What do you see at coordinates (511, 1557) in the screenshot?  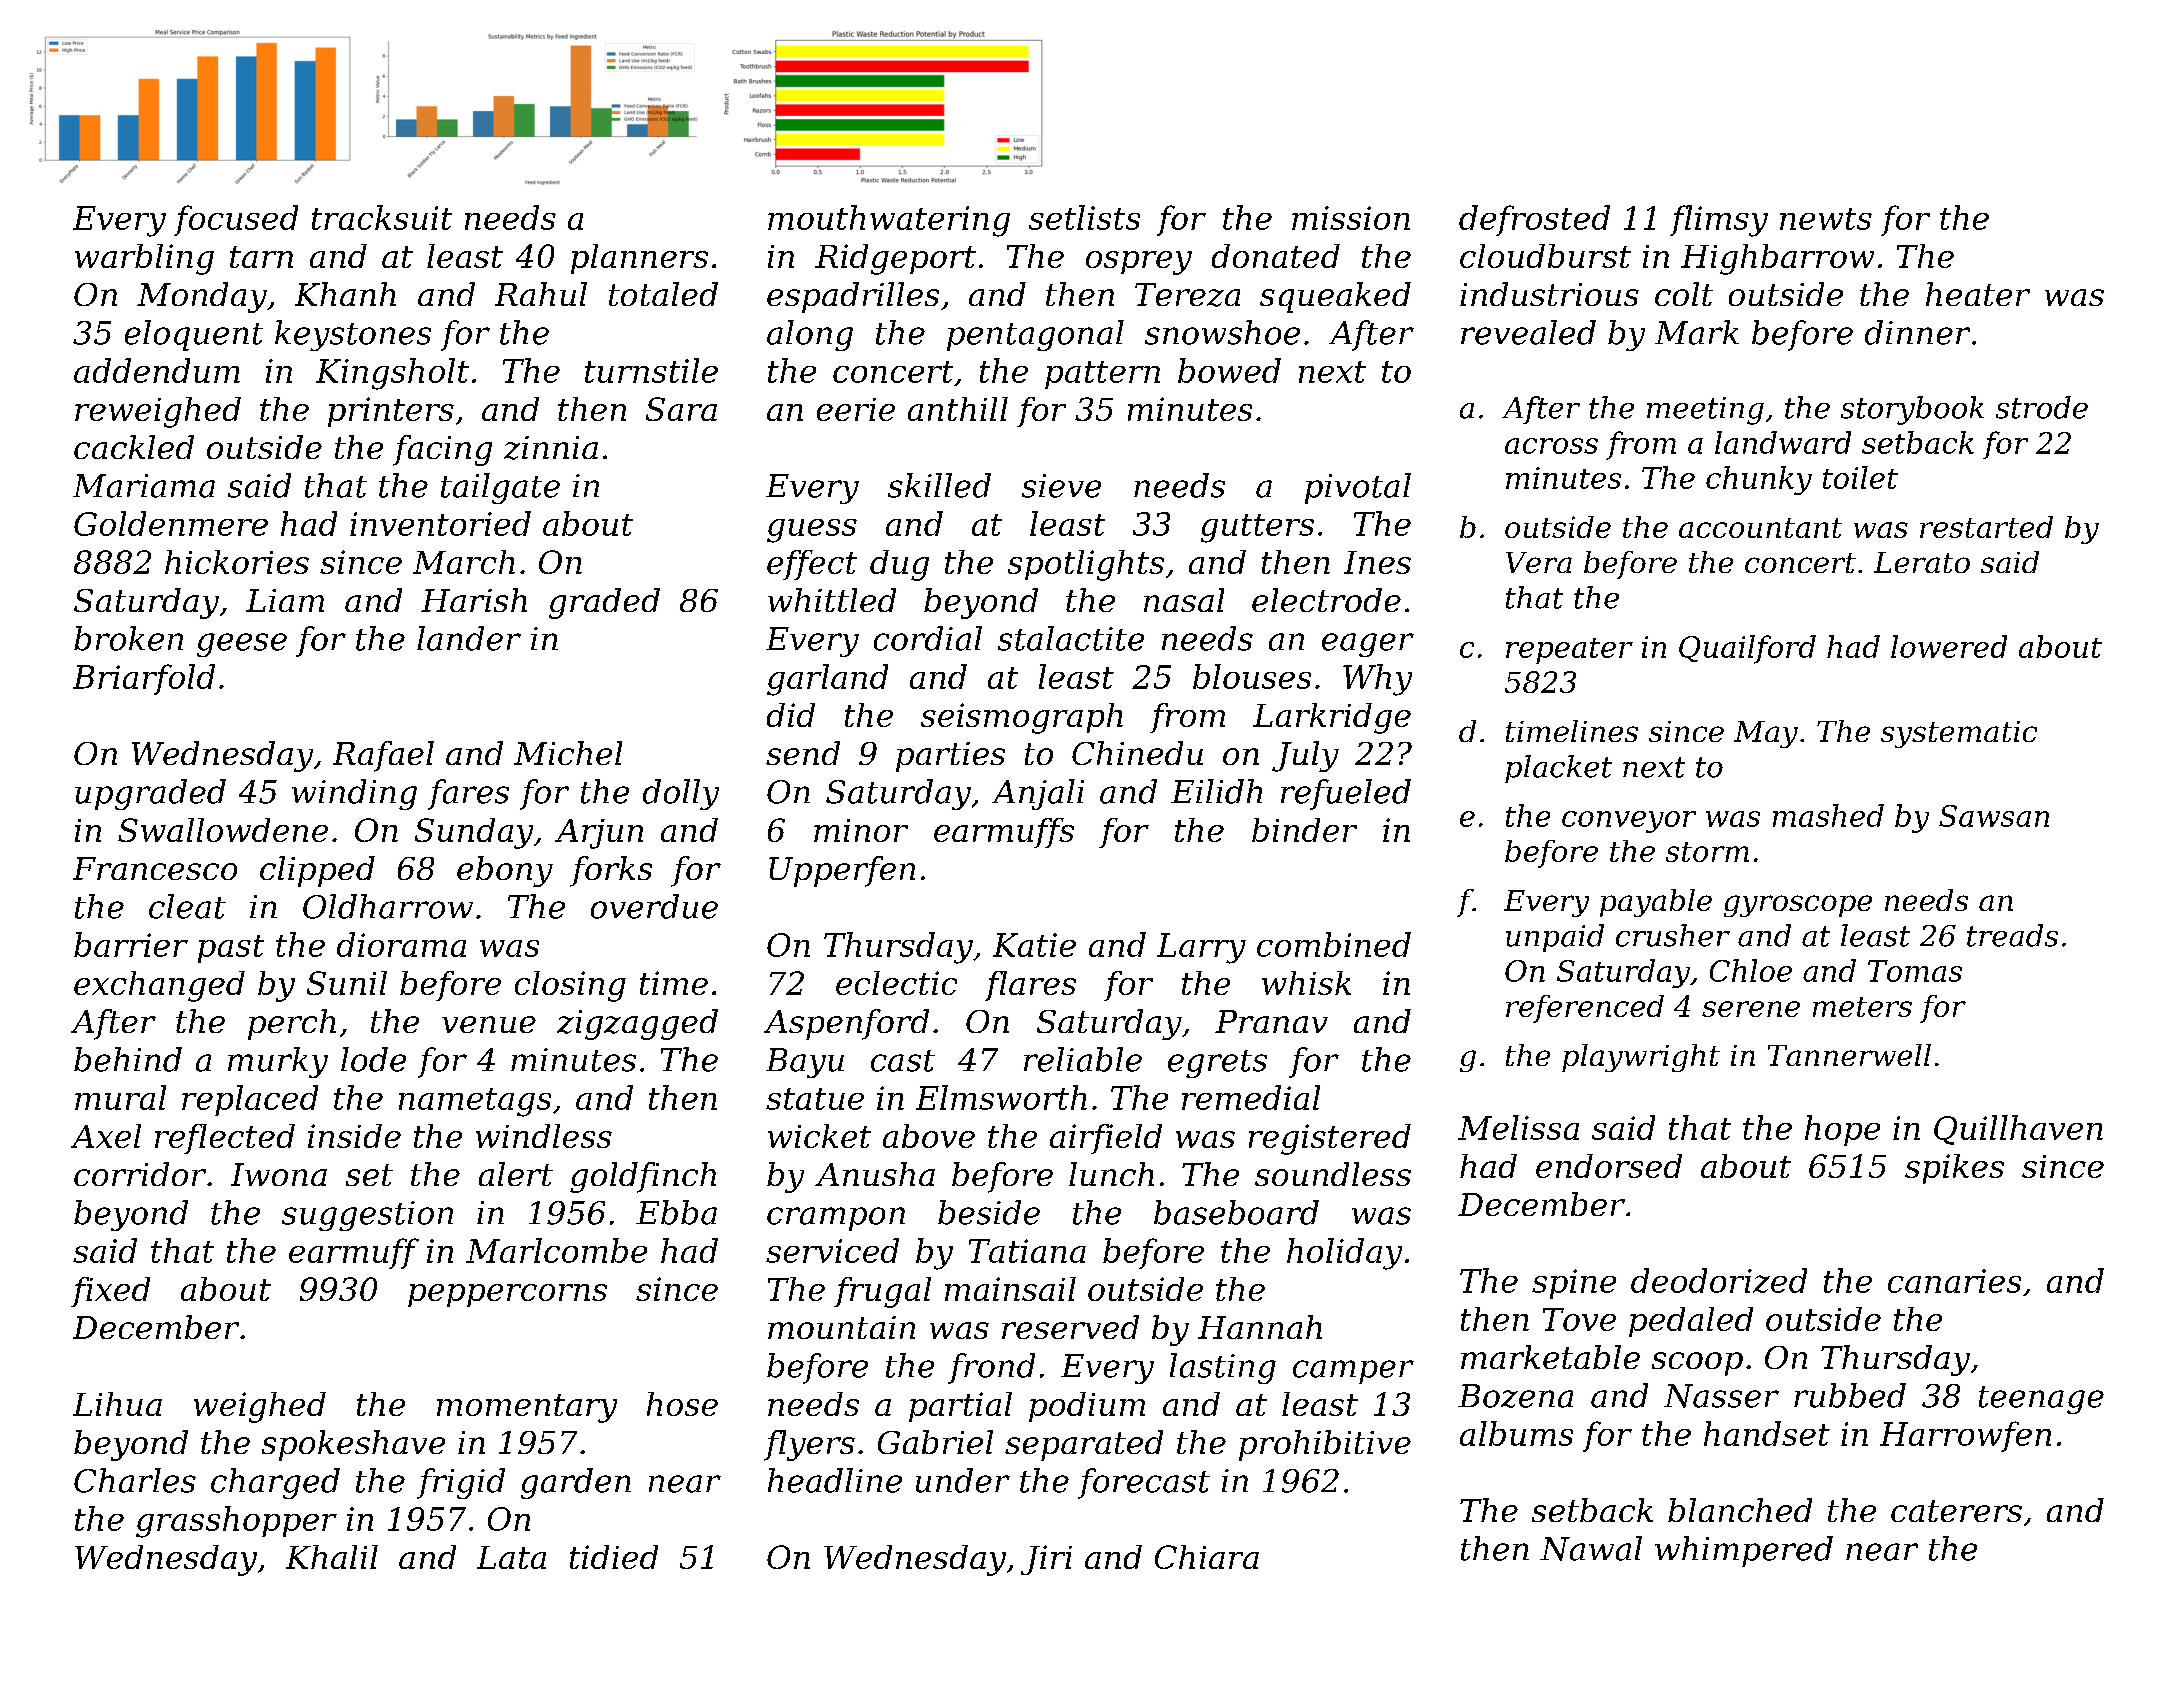 I see `Lata` at bounding box center [511, 1557].
